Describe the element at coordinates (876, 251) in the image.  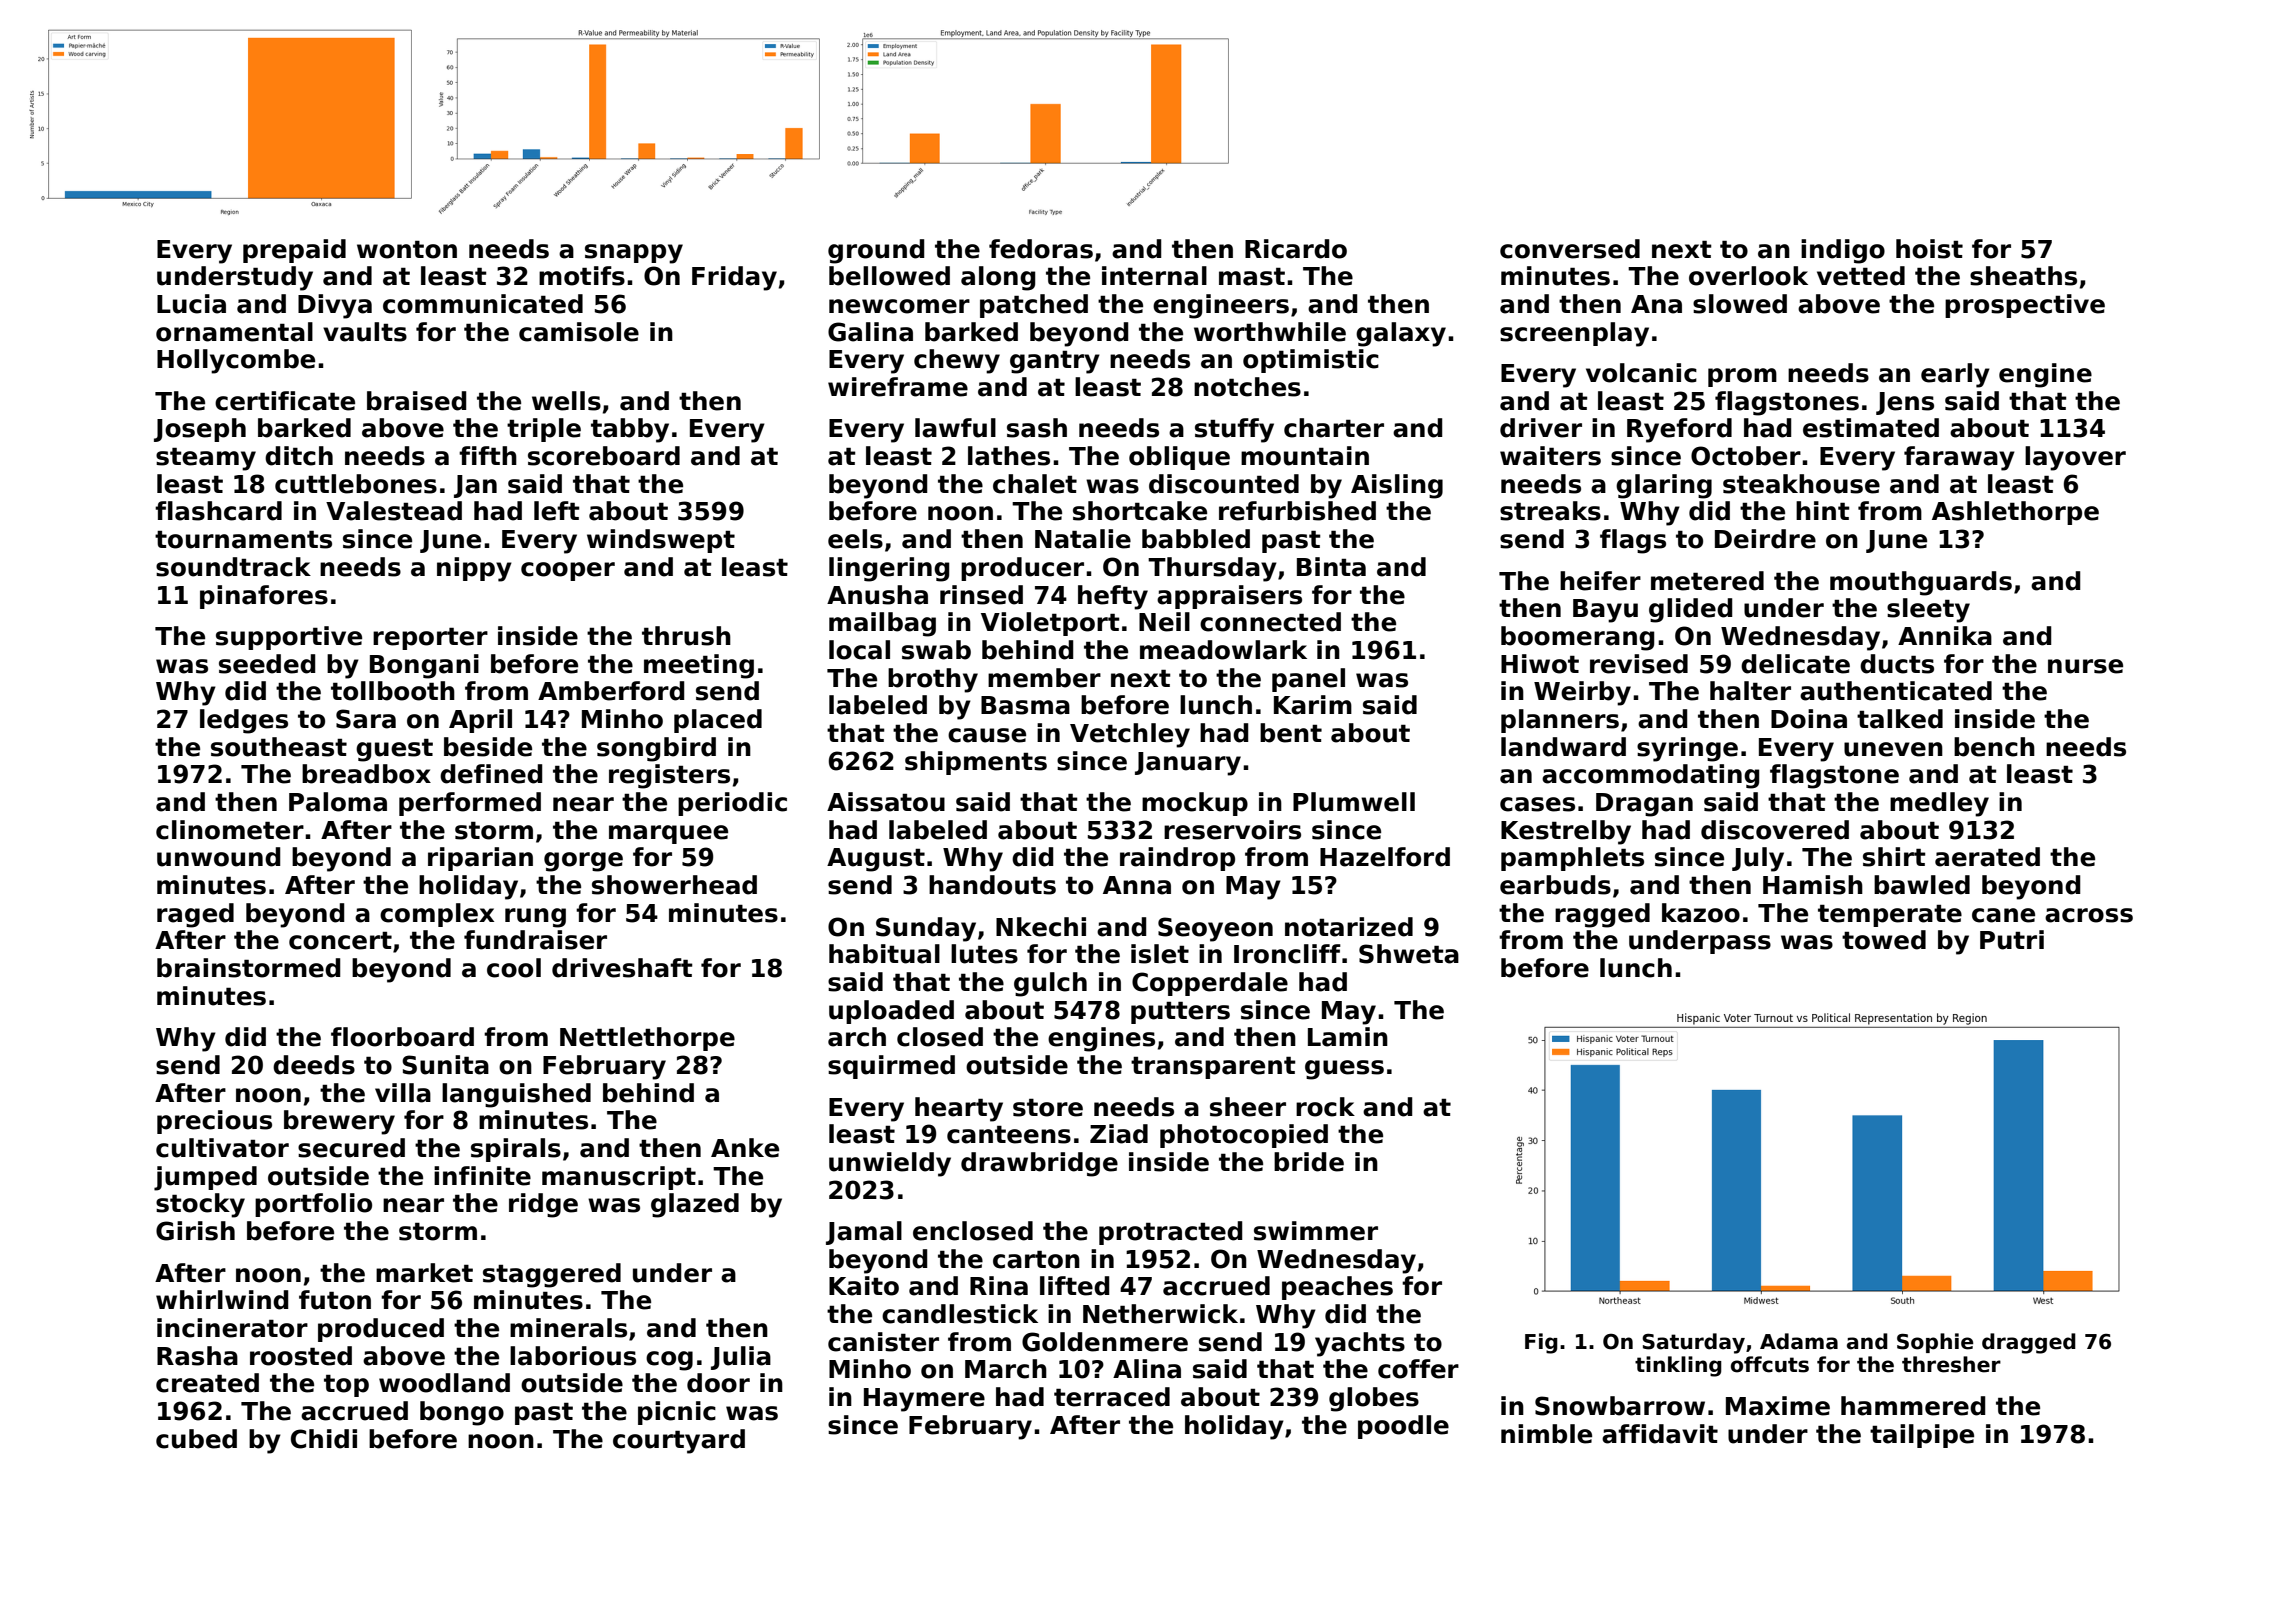
I see `ground` at that location.
